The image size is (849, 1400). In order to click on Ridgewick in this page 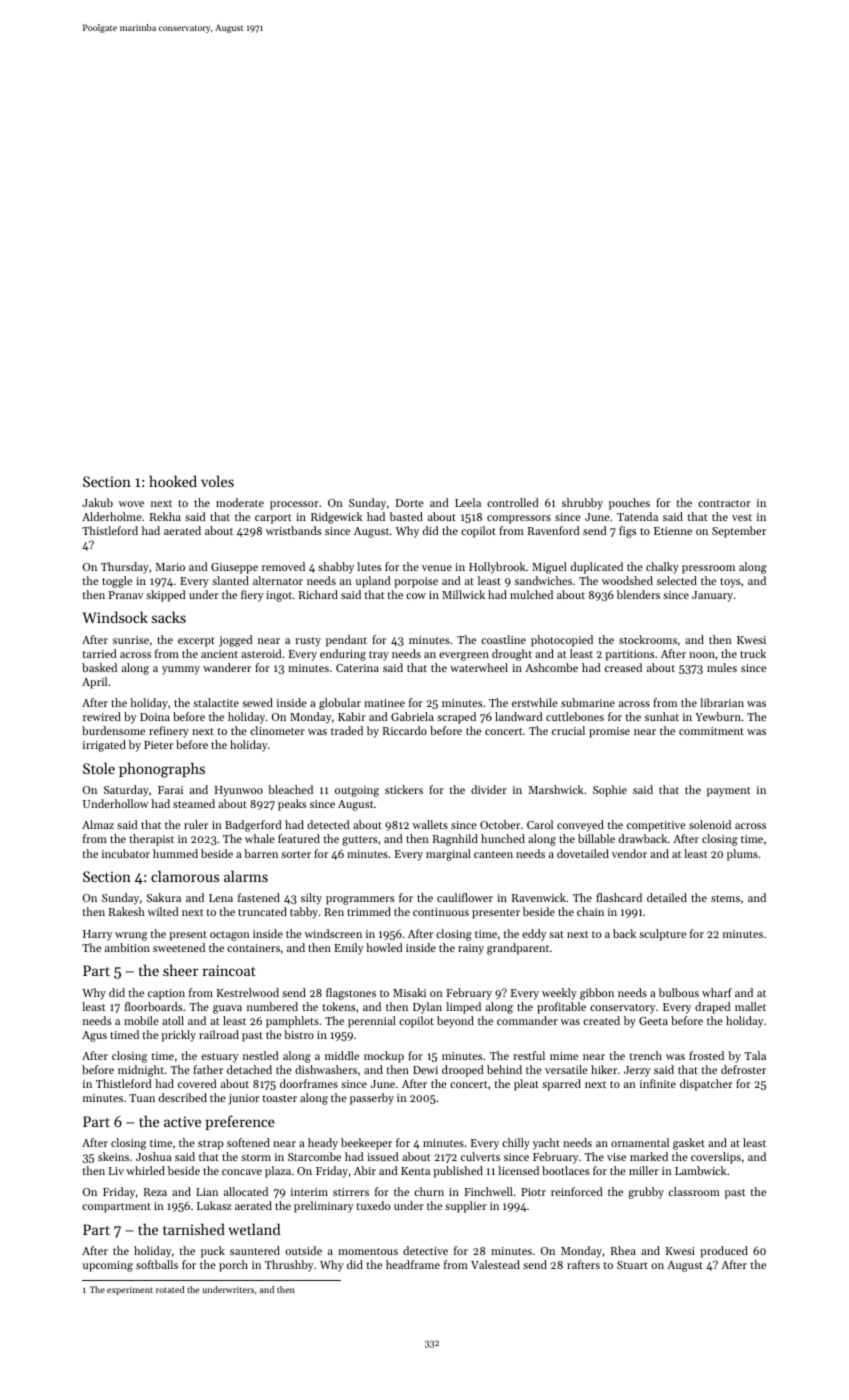, I will do `click(337, 518)`.
